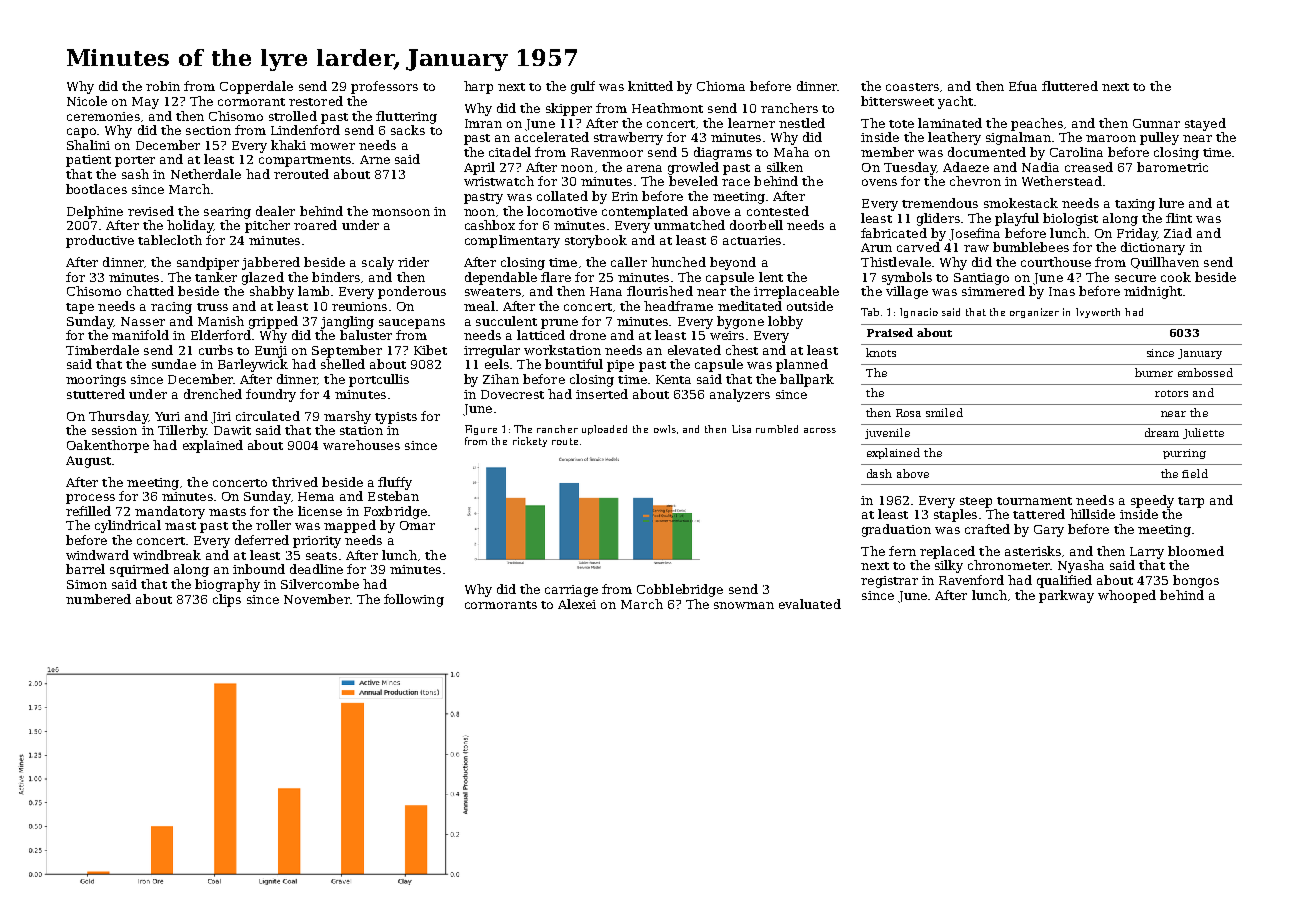 The height and width of the screenshot is (924, 1308). I want to click on Copperdale, so click(256, 87).
